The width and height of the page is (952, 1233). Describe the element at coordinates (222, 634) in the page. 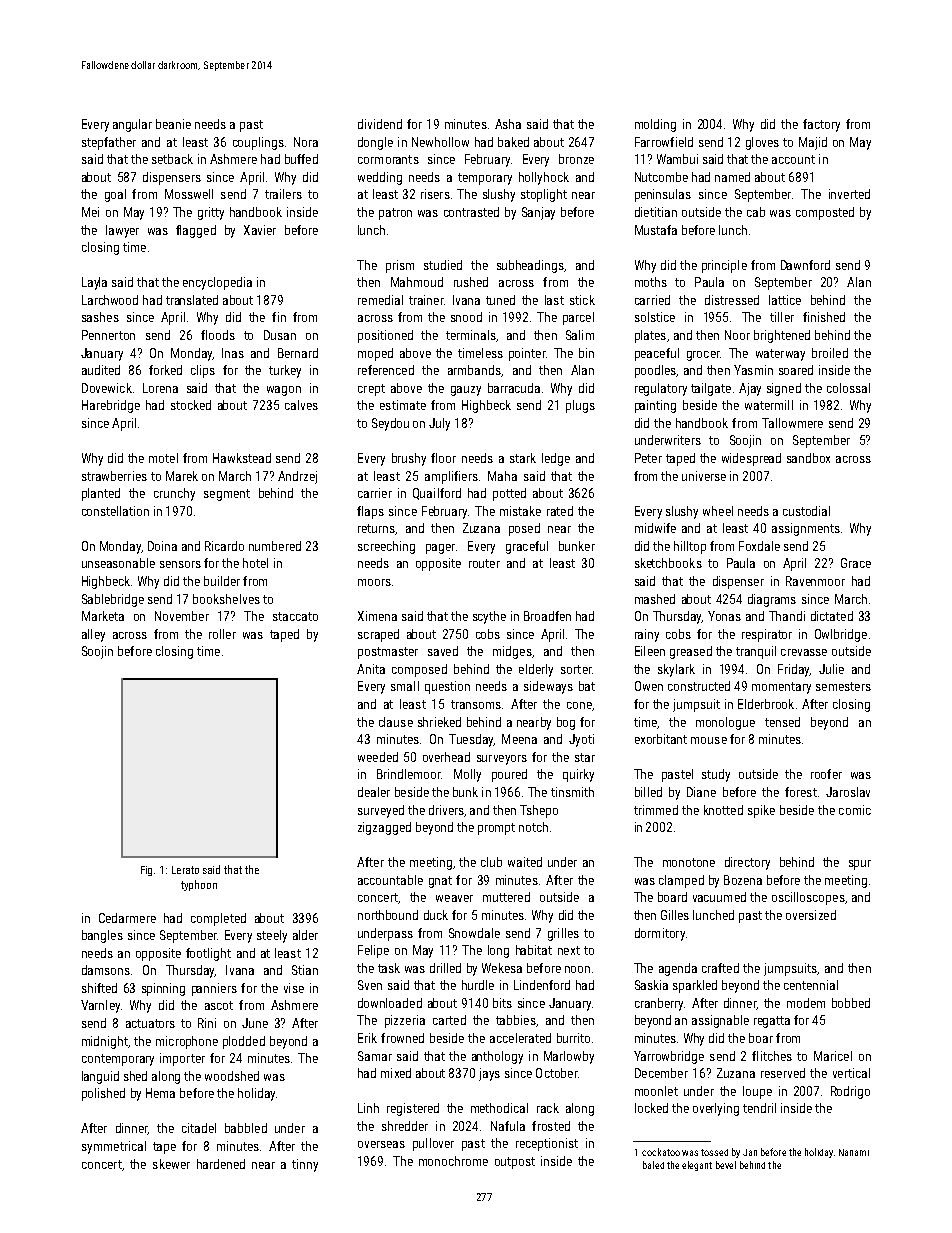

I see `roller` at that location.
